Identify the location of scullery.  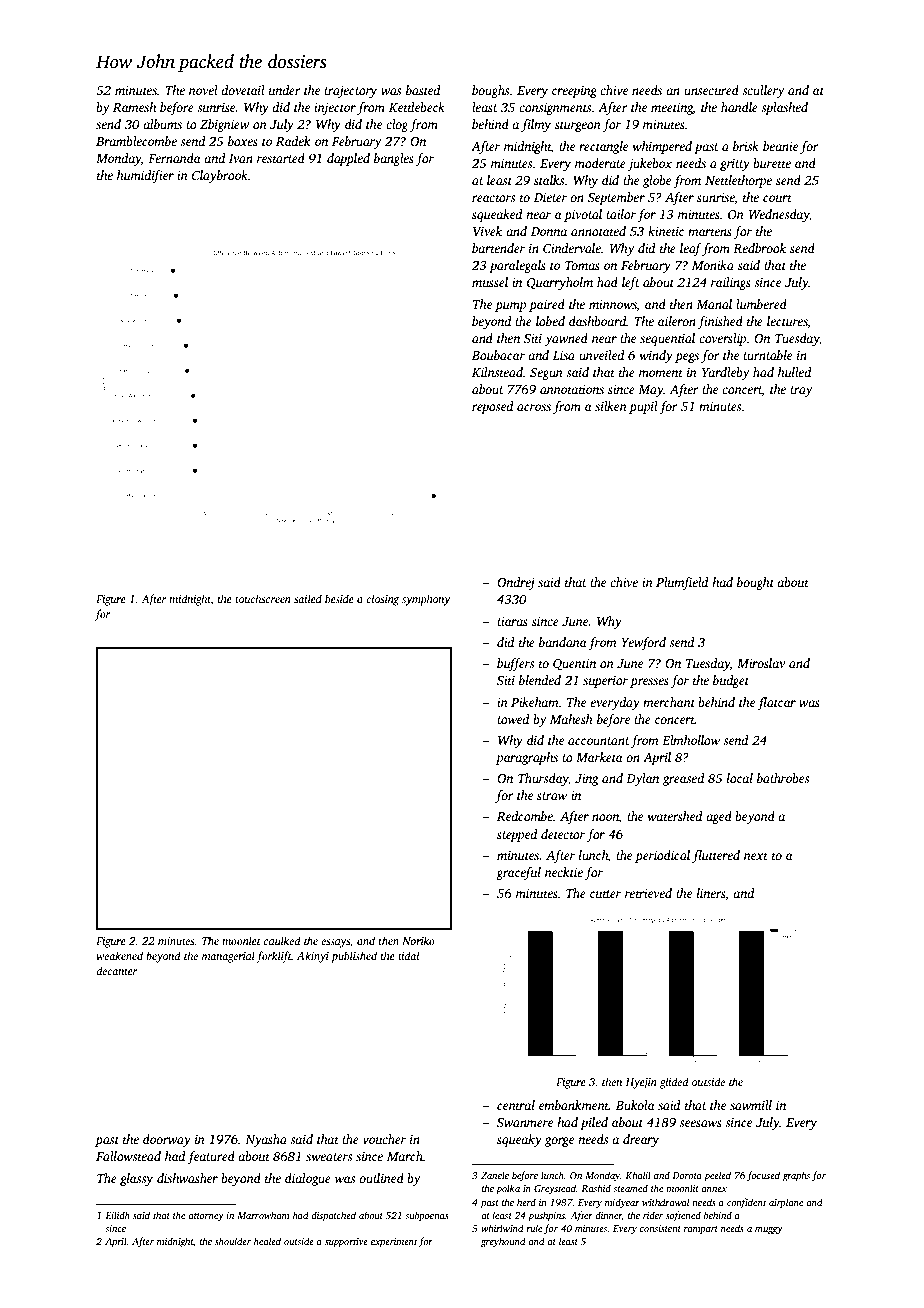
(763, 91).
